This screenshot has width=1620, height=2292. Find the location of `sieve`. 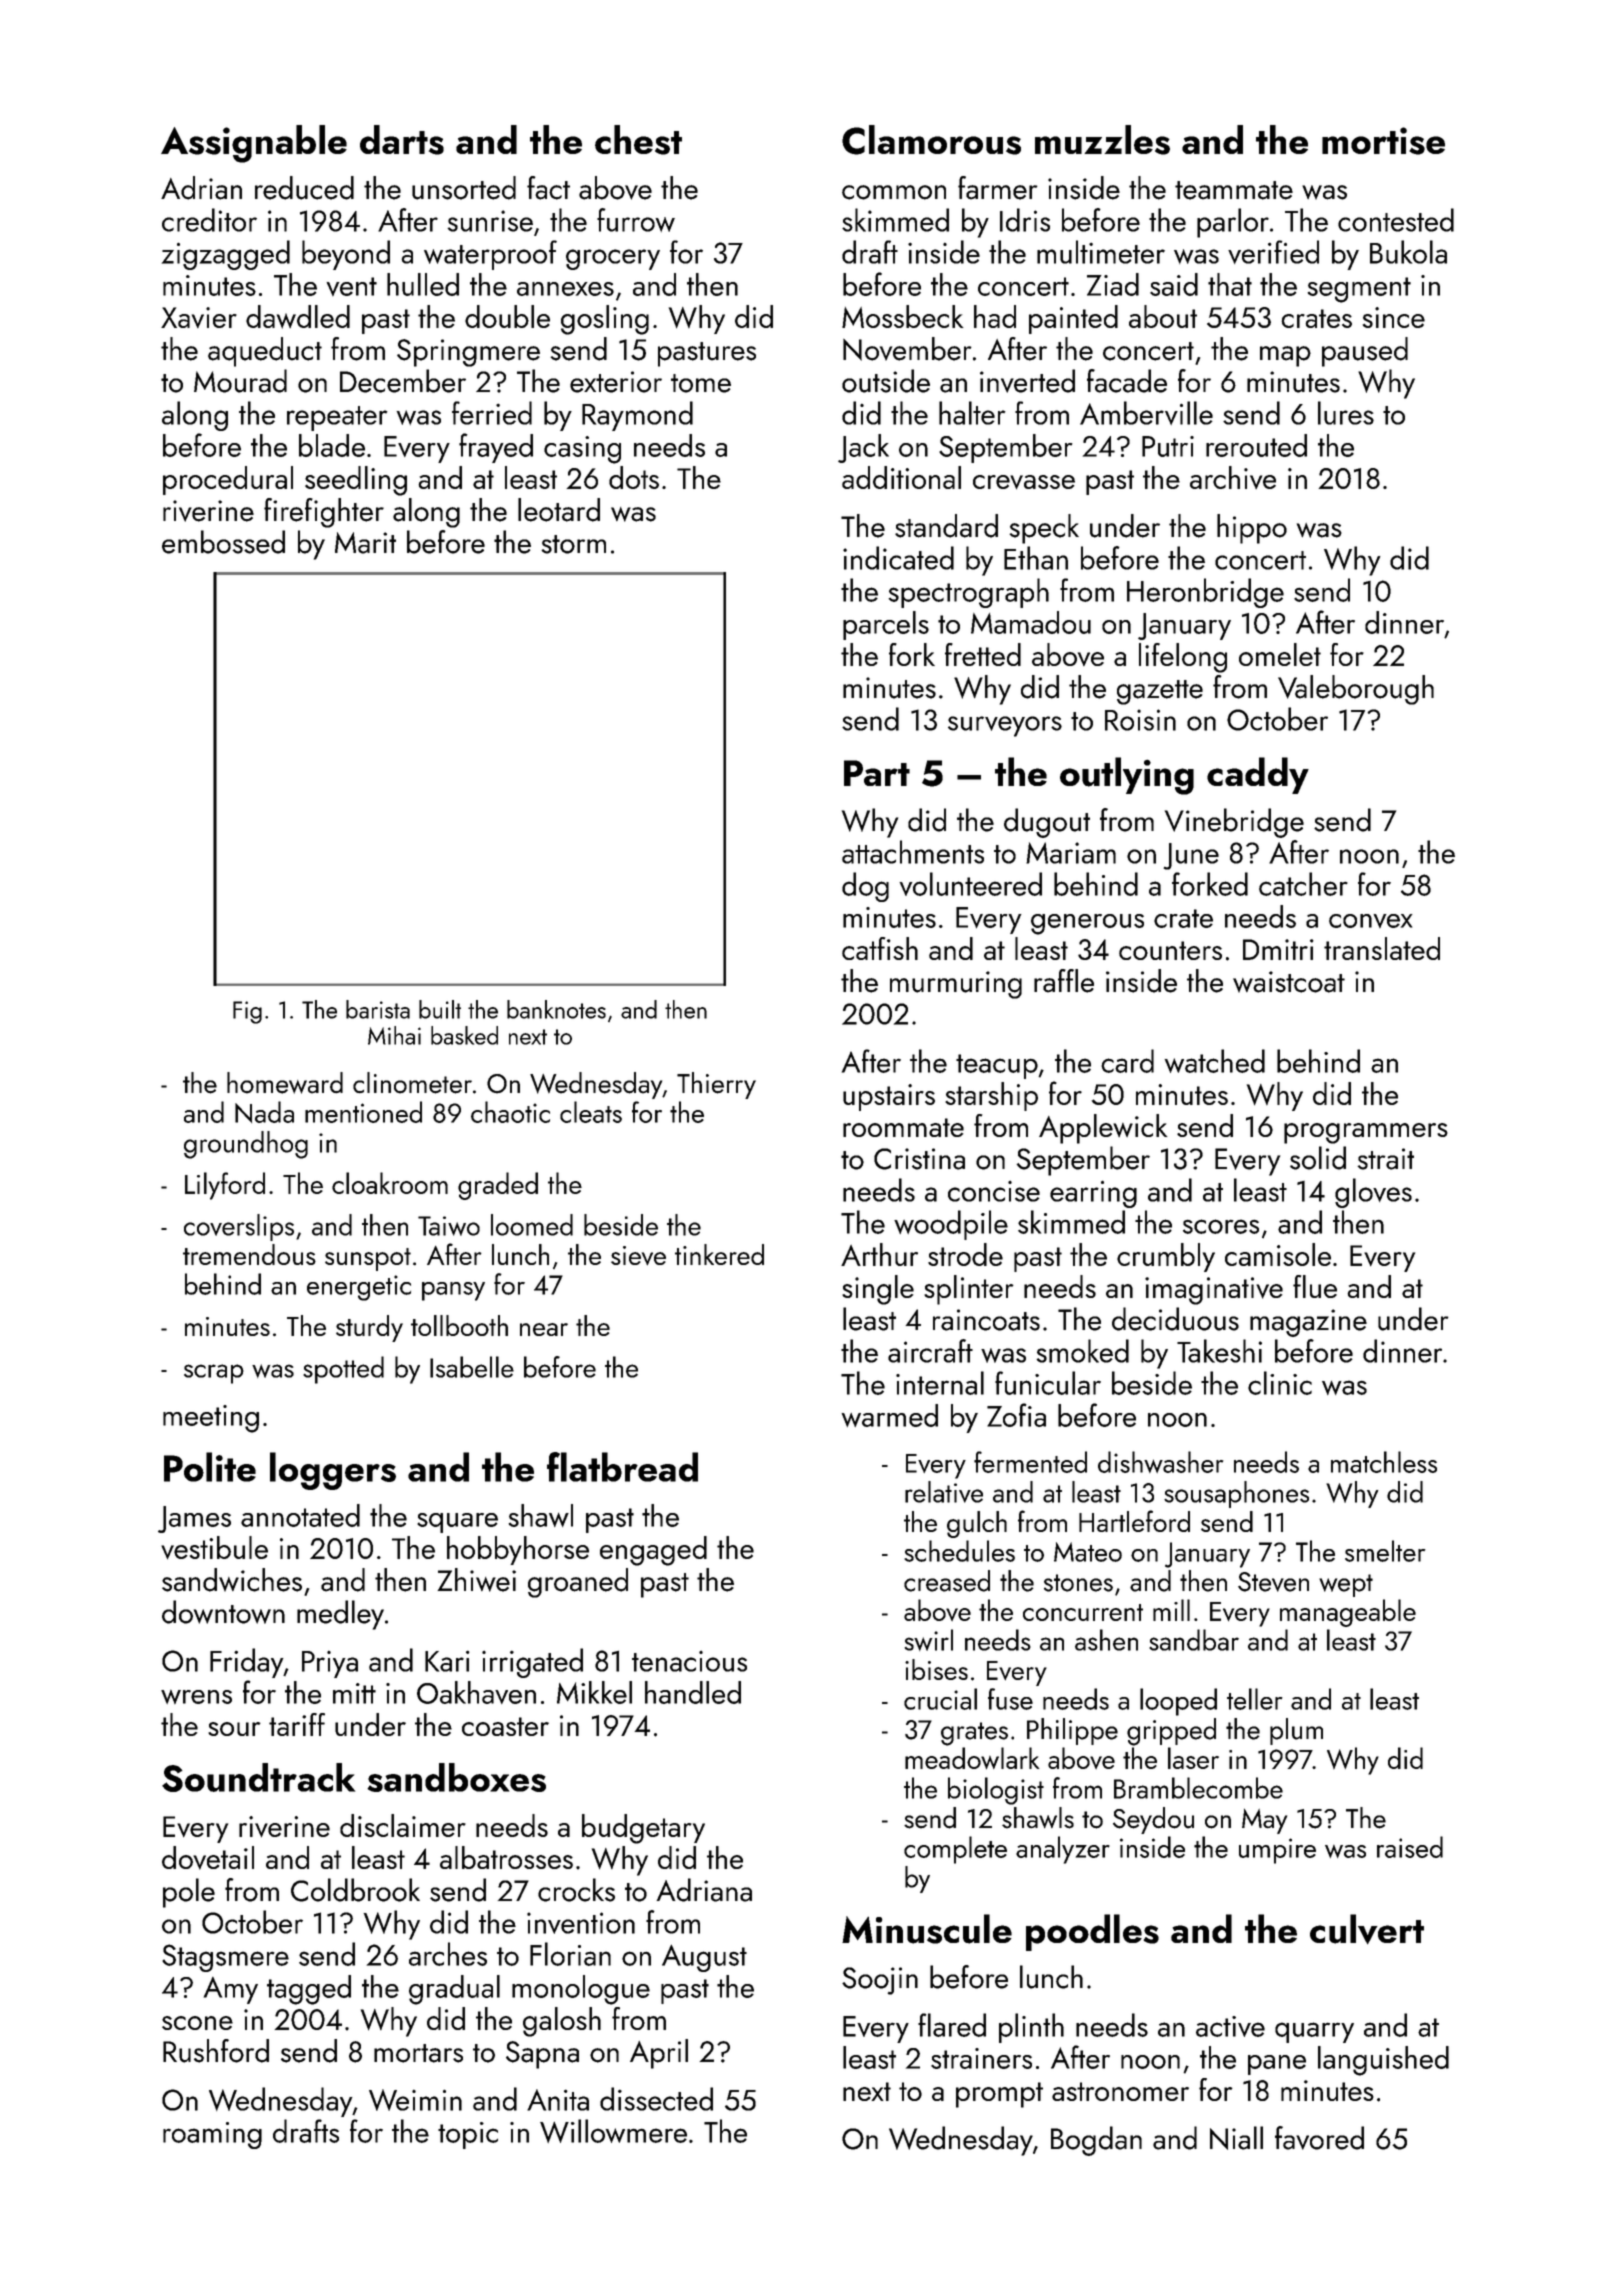

sieve is located at coordinates (638, 1255).
